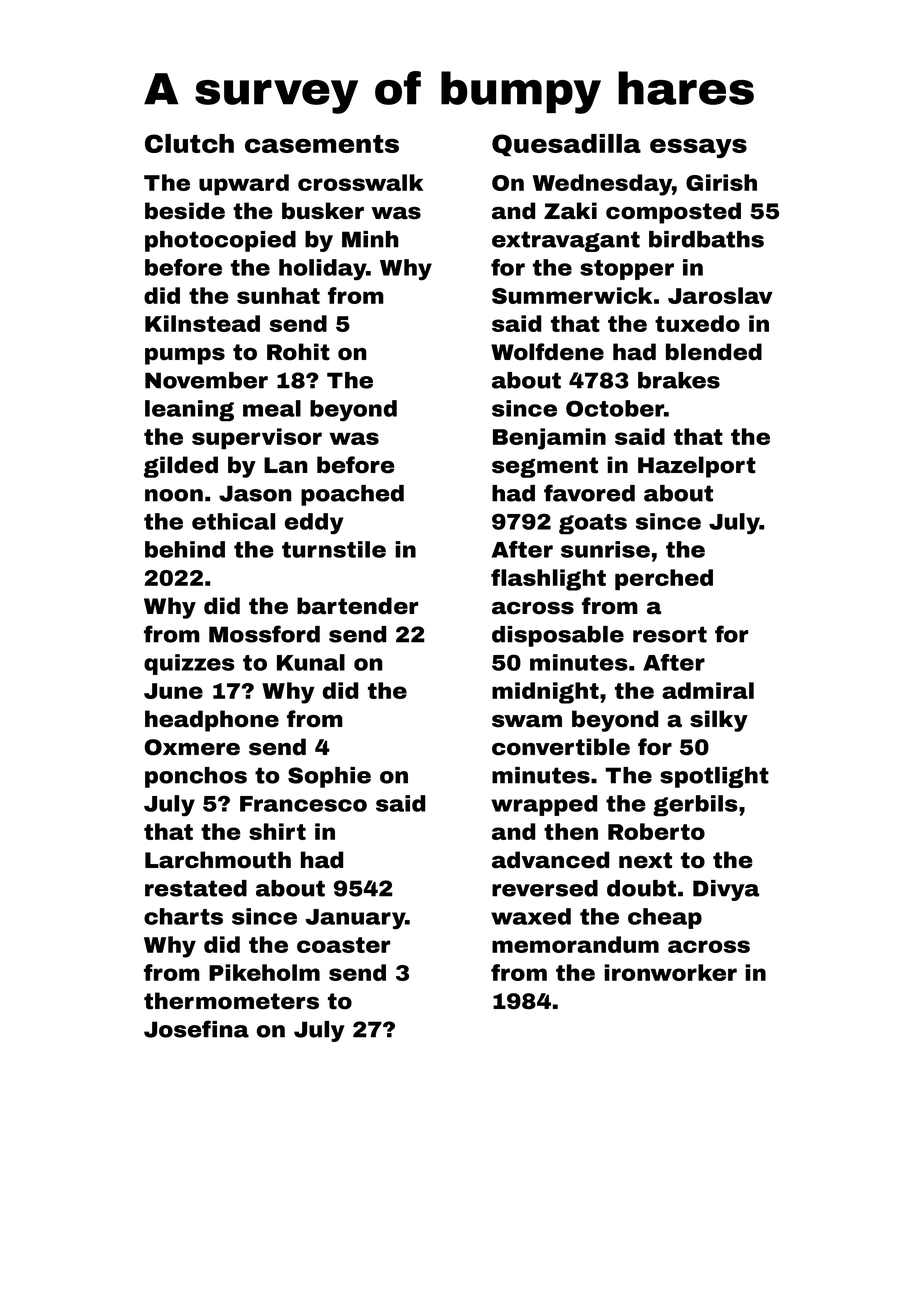  Describe the element at coordinates (185, 549) in the document. I see `behind` at that location.
